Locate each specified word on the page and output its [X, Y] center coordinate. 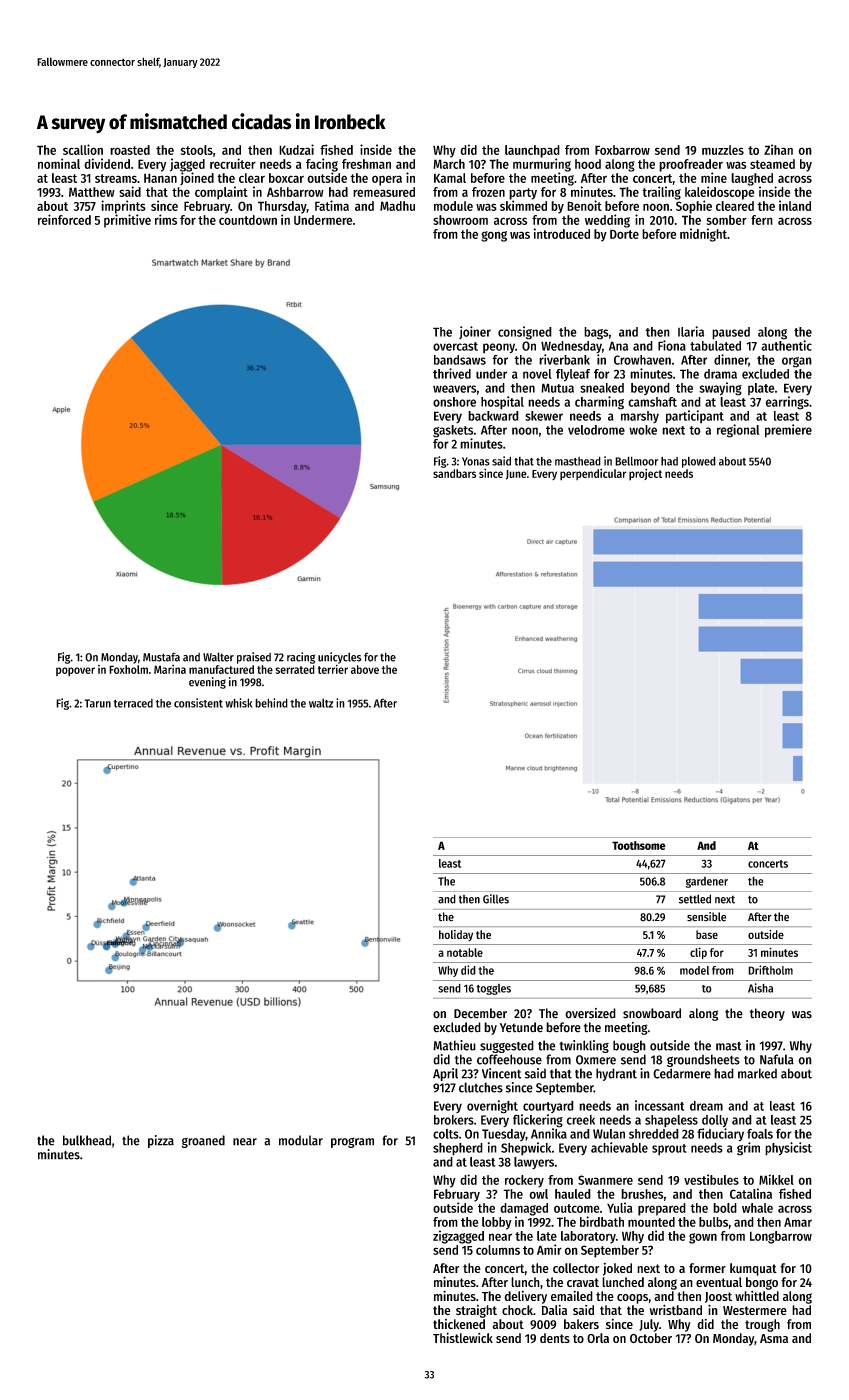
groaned [203, 1141]
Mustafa [161, 657]
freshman [366, 164]
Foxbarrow [622, 150]
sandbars [454, 473]
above [365, 669]
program [352, 1142]
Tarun [98, 703]
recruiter [233, 163]
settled [695, 899]
